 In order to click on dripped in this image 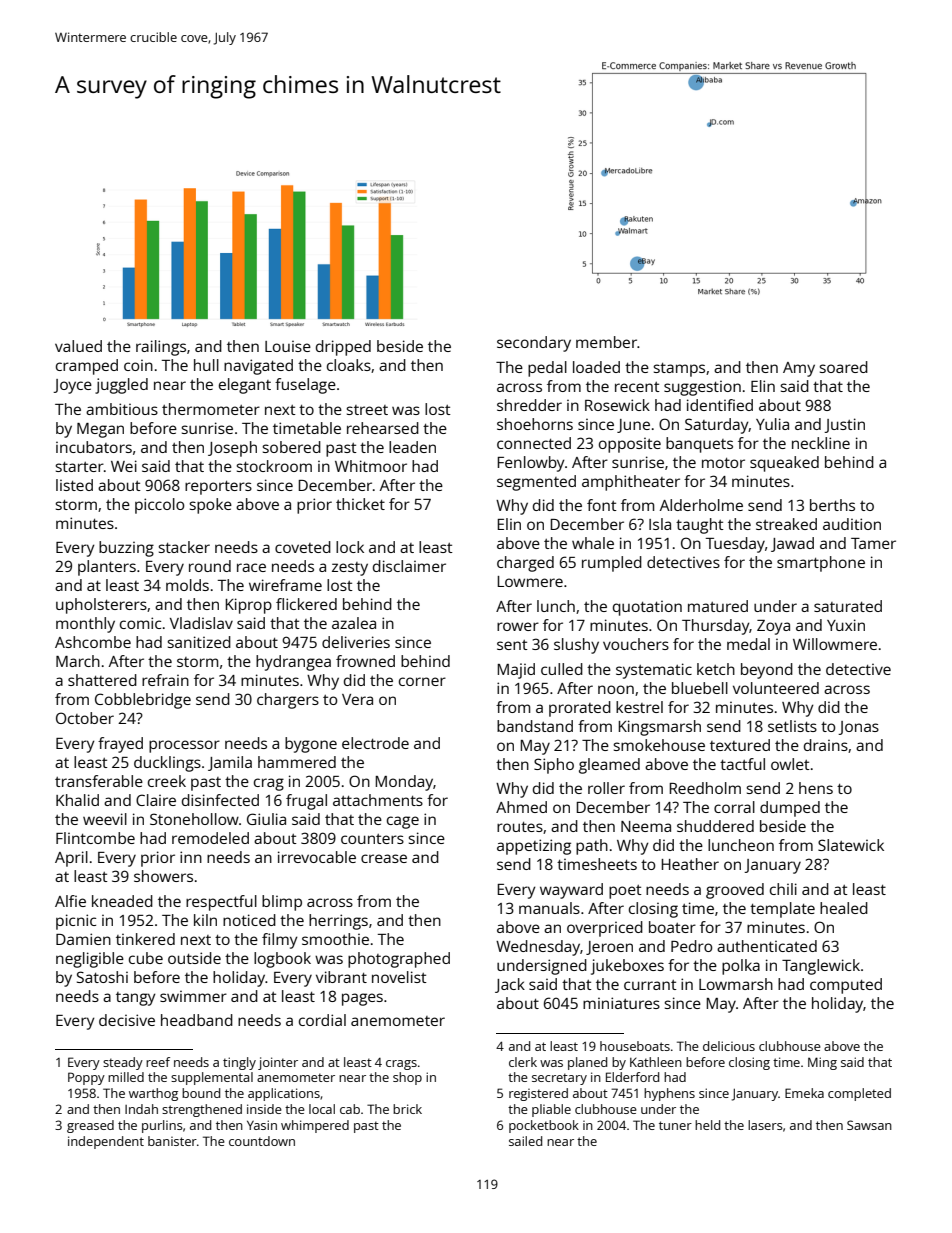, I will do `click(343, 348)`.
